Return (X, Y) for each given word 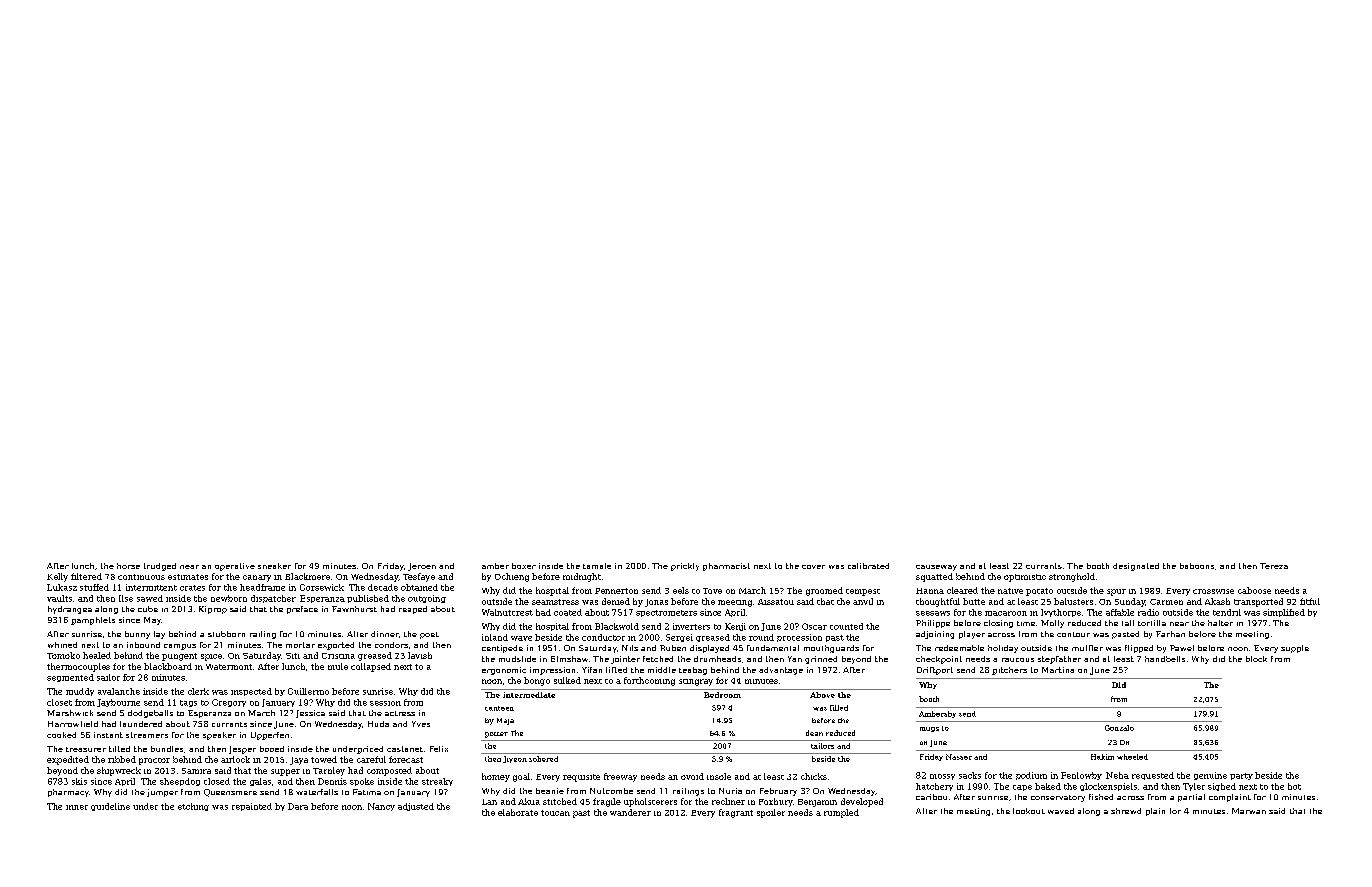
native (1010, 591)
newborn (229, 598)
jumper (162, 793)
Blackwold (617, 626)
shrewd (1126, 811)
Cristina (338, 656)
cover (813, 567)
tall (1128, 623)
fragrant (736, 813)
